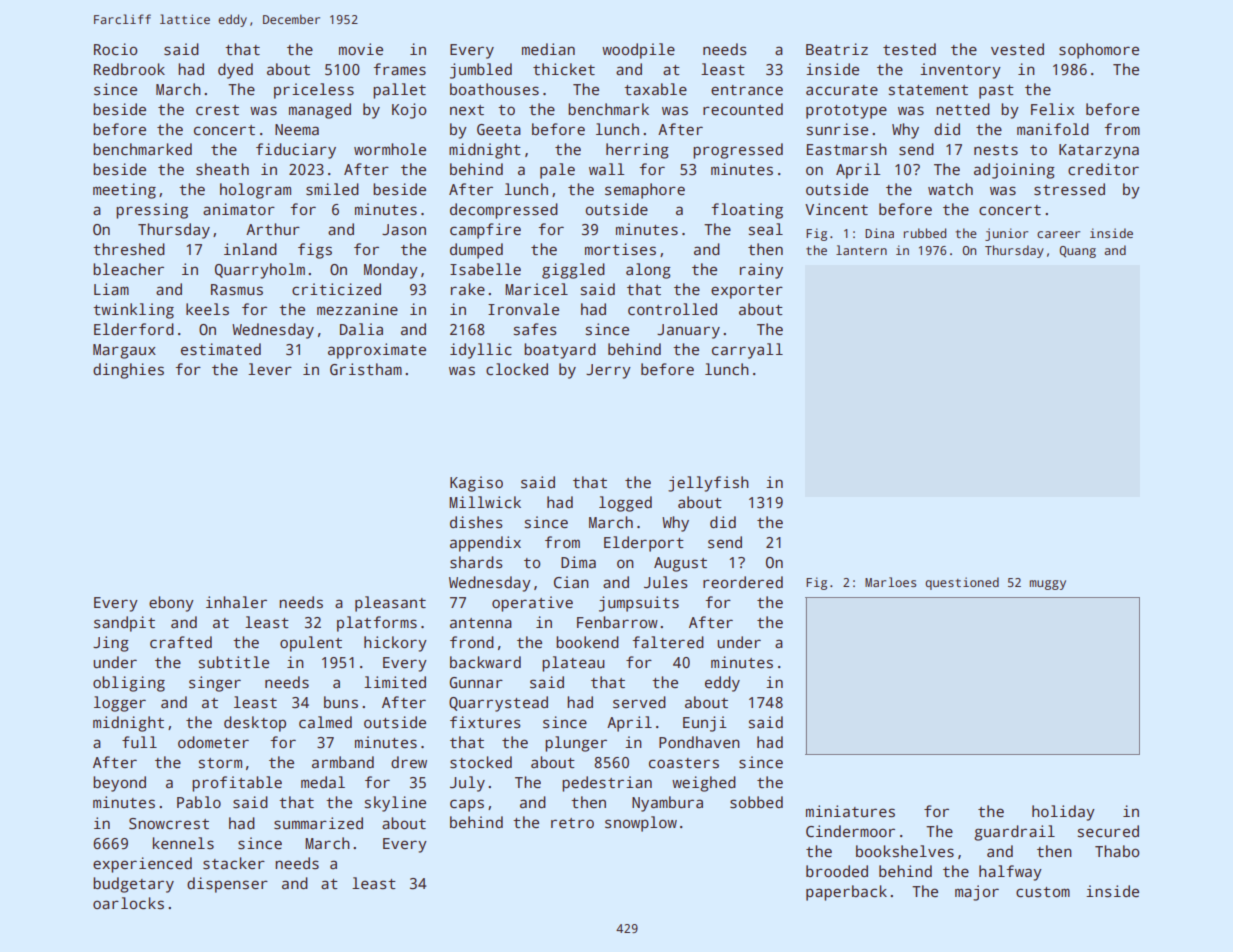 This document has width=1233, height=952. What do you see at coordinates (925, 233) in the document?
I see `rubbed` at bounding box center [925, 233].
